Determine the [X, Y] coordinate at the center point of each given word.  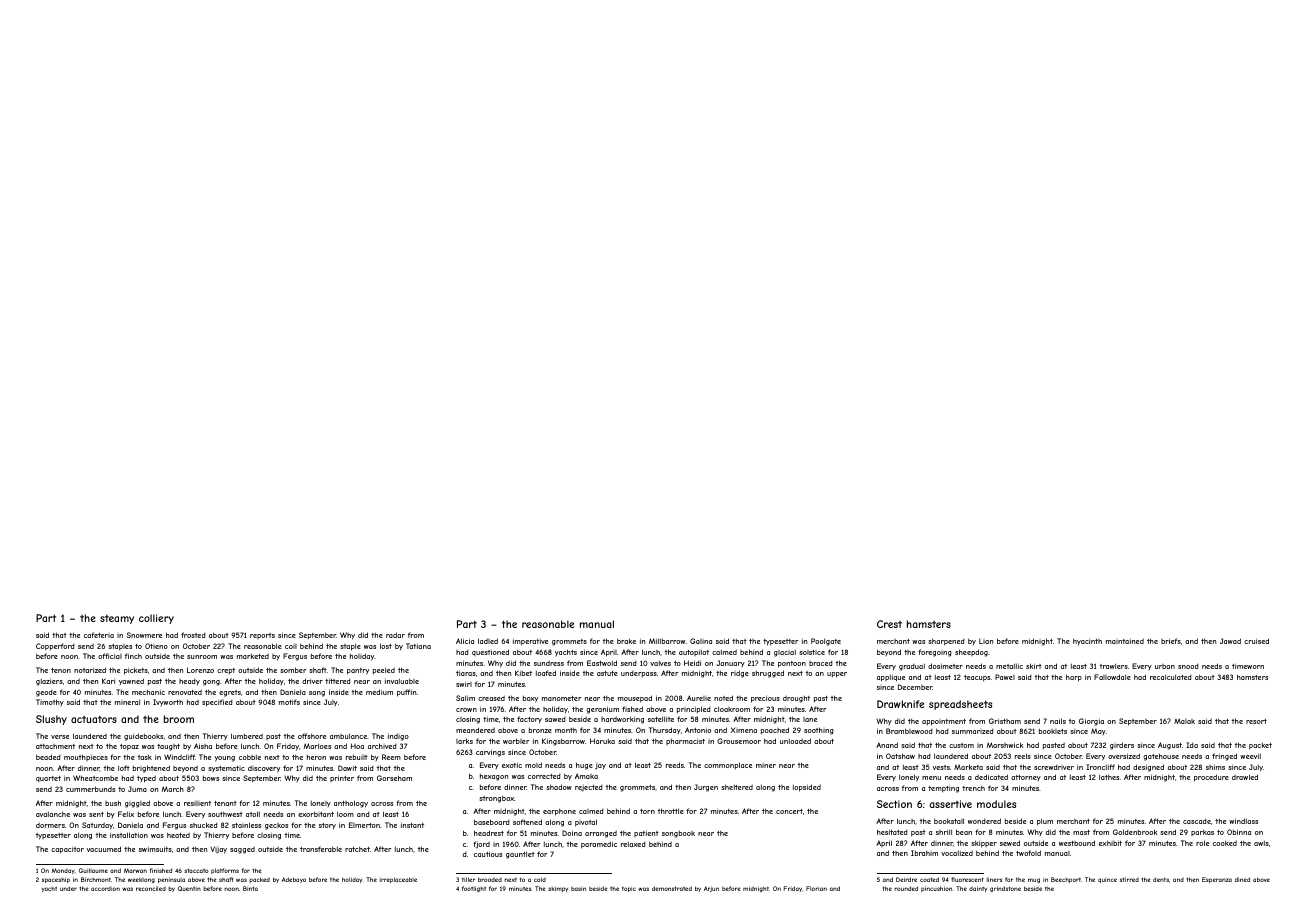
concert [789, 811]
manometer [561, 698]
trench [973, 788]
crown [466, 710]
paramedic [599, 845]
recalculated [1171, 677]
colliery [156, 619]
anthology [351, 804]
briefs [1171, 641]
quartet [48, 779]
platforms [225, 871]
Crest [889, 624]
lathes [1109, 777]
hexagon [494, 777]
